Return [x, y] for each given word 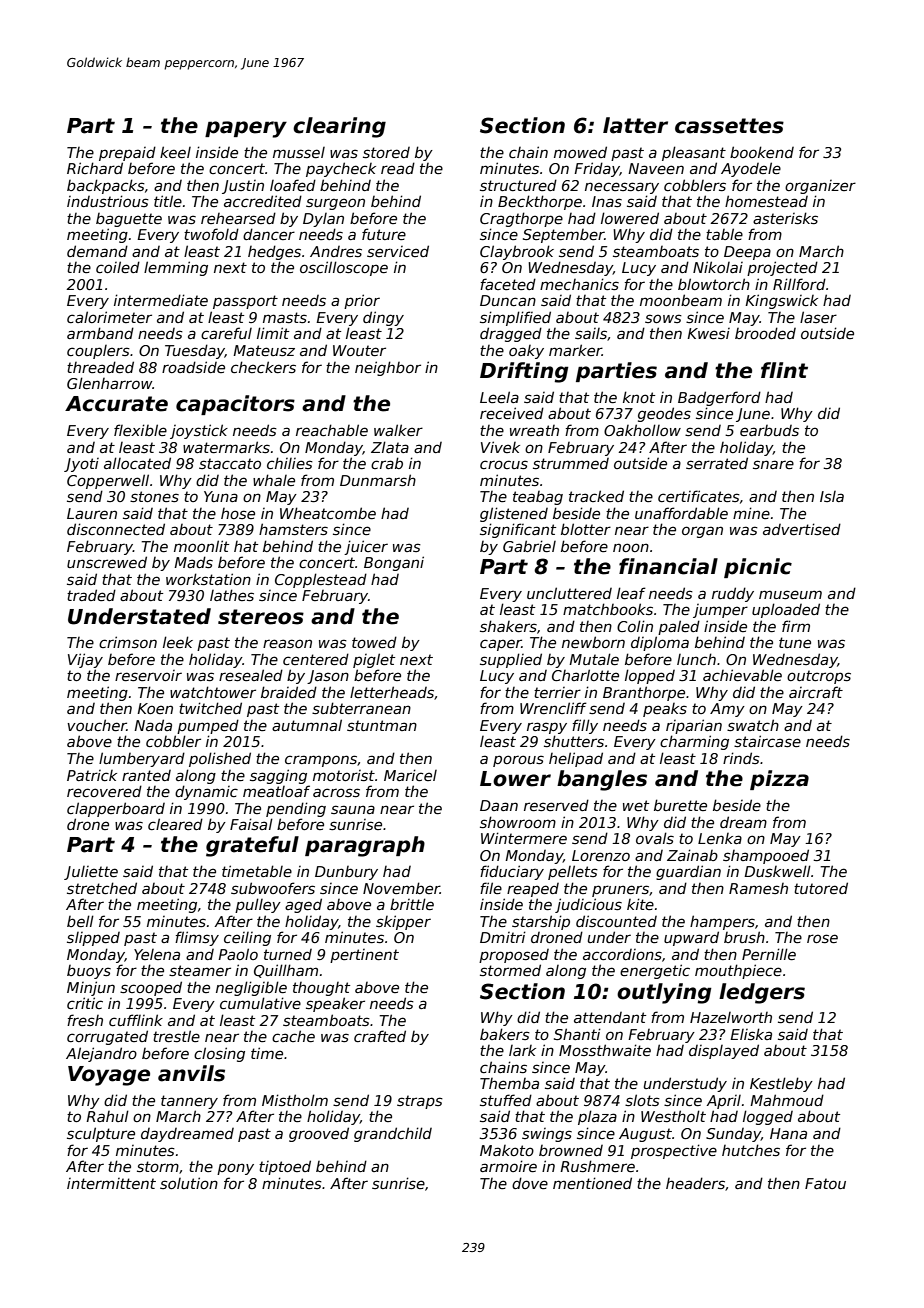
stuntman [382, 725]
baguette [129, 220]
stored [386, 152]
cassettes [729, 126]
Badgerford [719, 398]
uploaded [786, 610]
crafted [380, 1036]
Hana [788, 1133]
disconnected [116, 529]
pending [296, 809]
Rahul [107, 1116]
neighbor [388, 368]
